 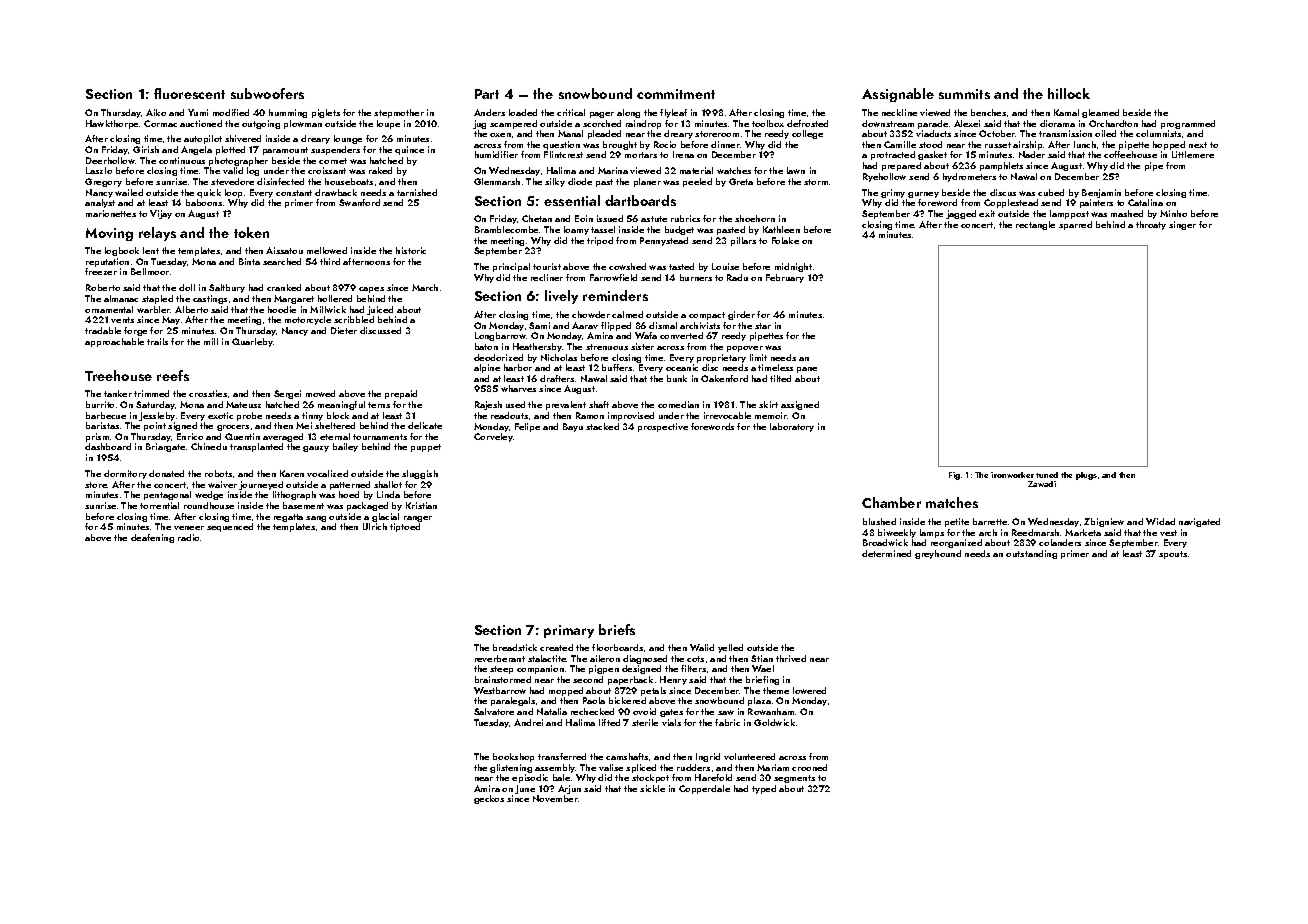 I want to click on thrived, so click(x=791, y=658).
